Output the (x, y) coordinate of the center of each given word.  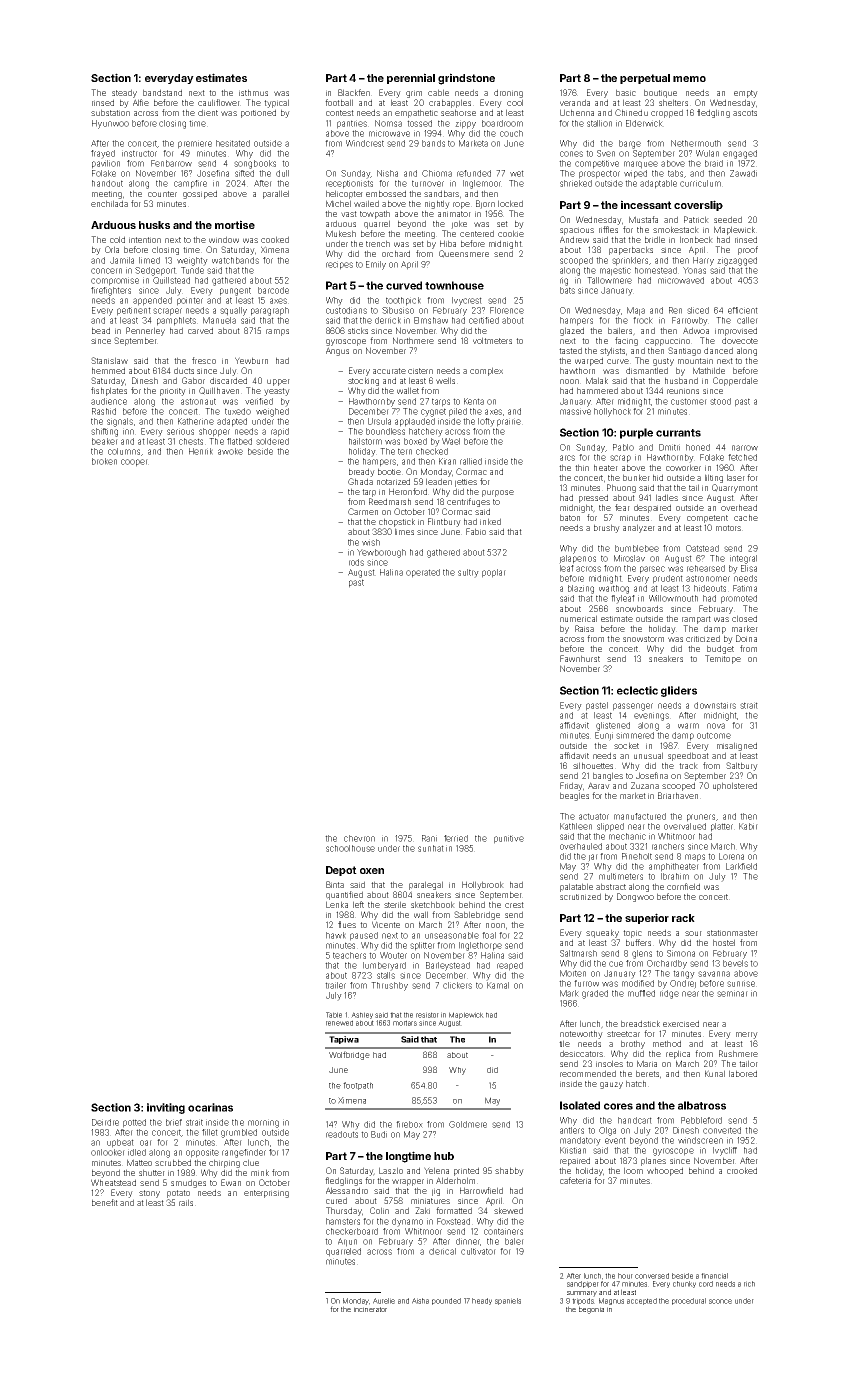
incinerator (370, 1309)
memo (689, 79)
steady (124, 93)
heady (482, 1301)
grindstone (466, 79)
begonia (591, 1310)
